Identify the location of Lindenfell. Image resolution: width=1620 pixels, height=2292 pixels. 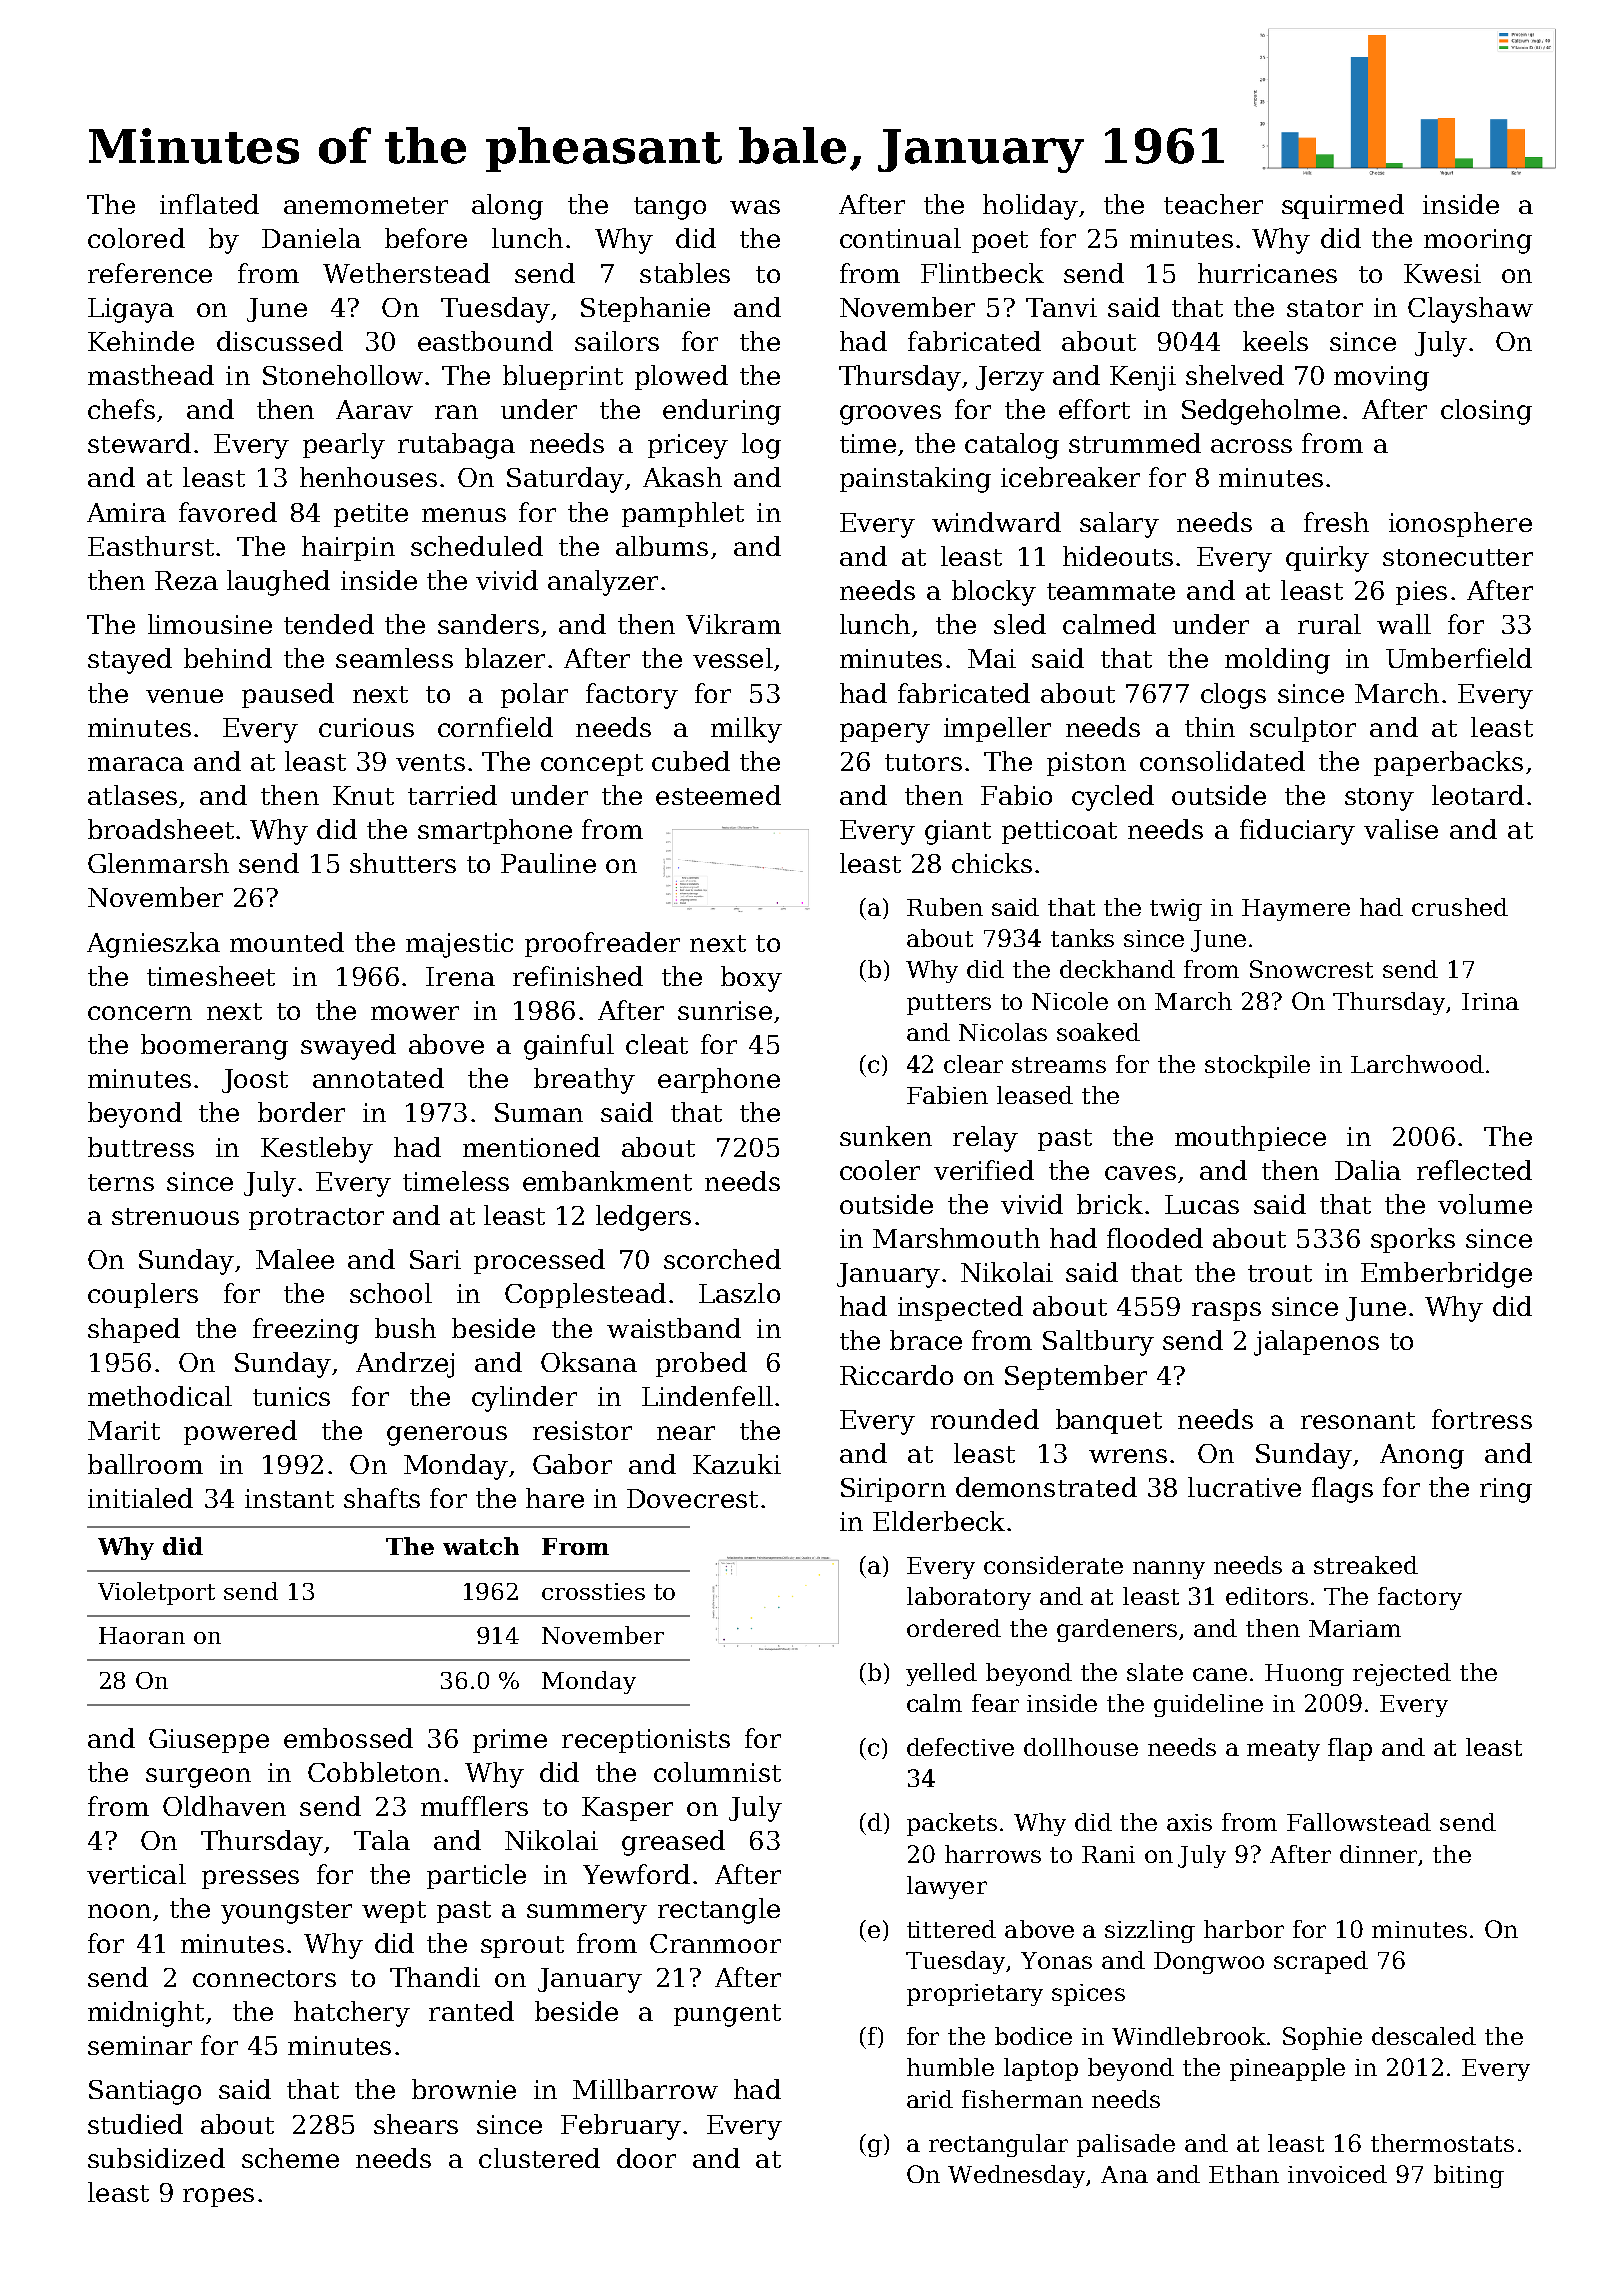
(707, 1396).
